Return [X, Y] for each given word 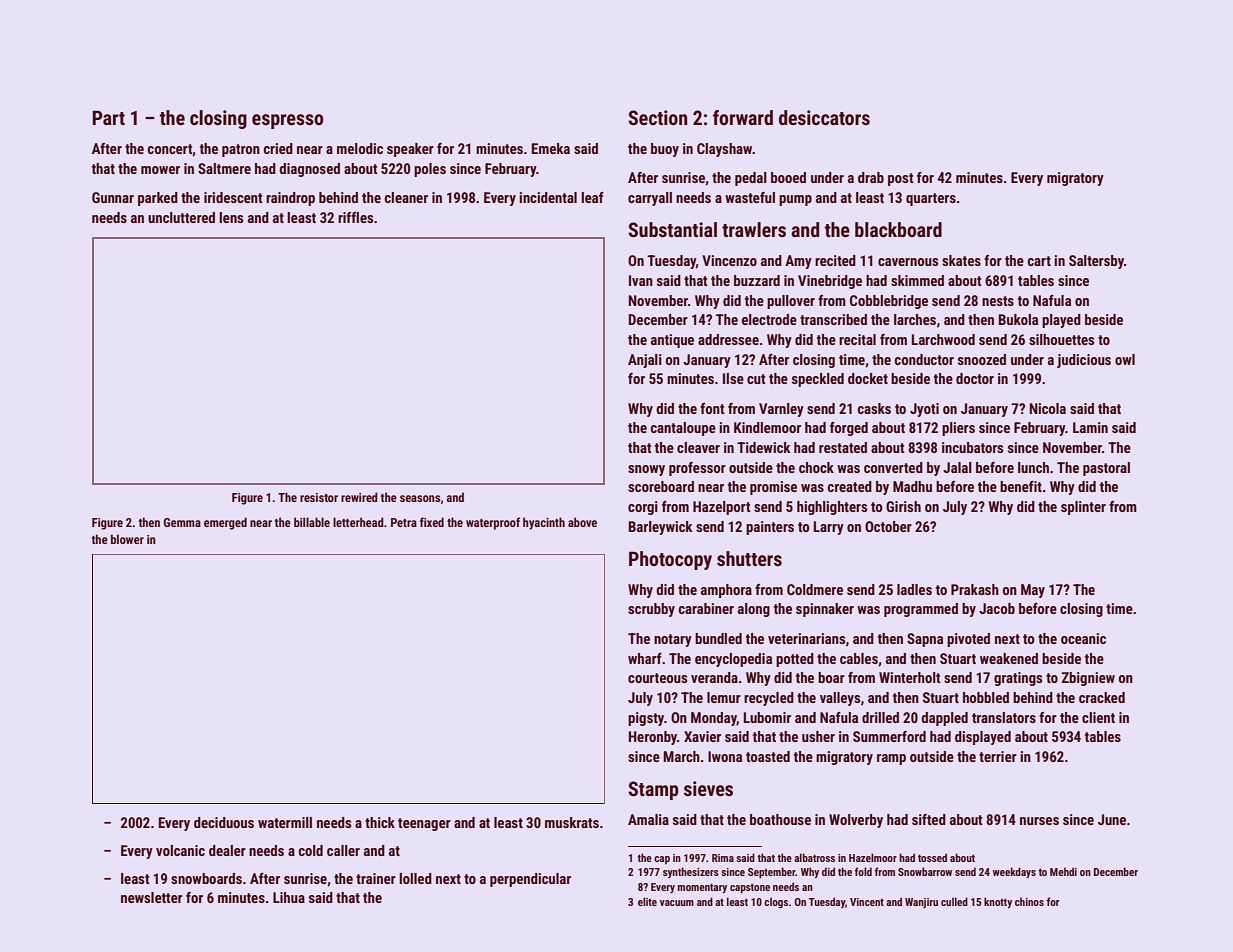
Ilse [733, 378]
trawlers [754, 229]
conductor [924, 359]
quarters [931, 199]
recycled [769, 699]
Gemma [182, 522]
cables [859, 658]
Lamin [1090, 427]
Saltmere [224, 168]
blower [127, 539]
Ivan [641, 280]
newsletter [152, 897]
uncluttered [181, 217]
